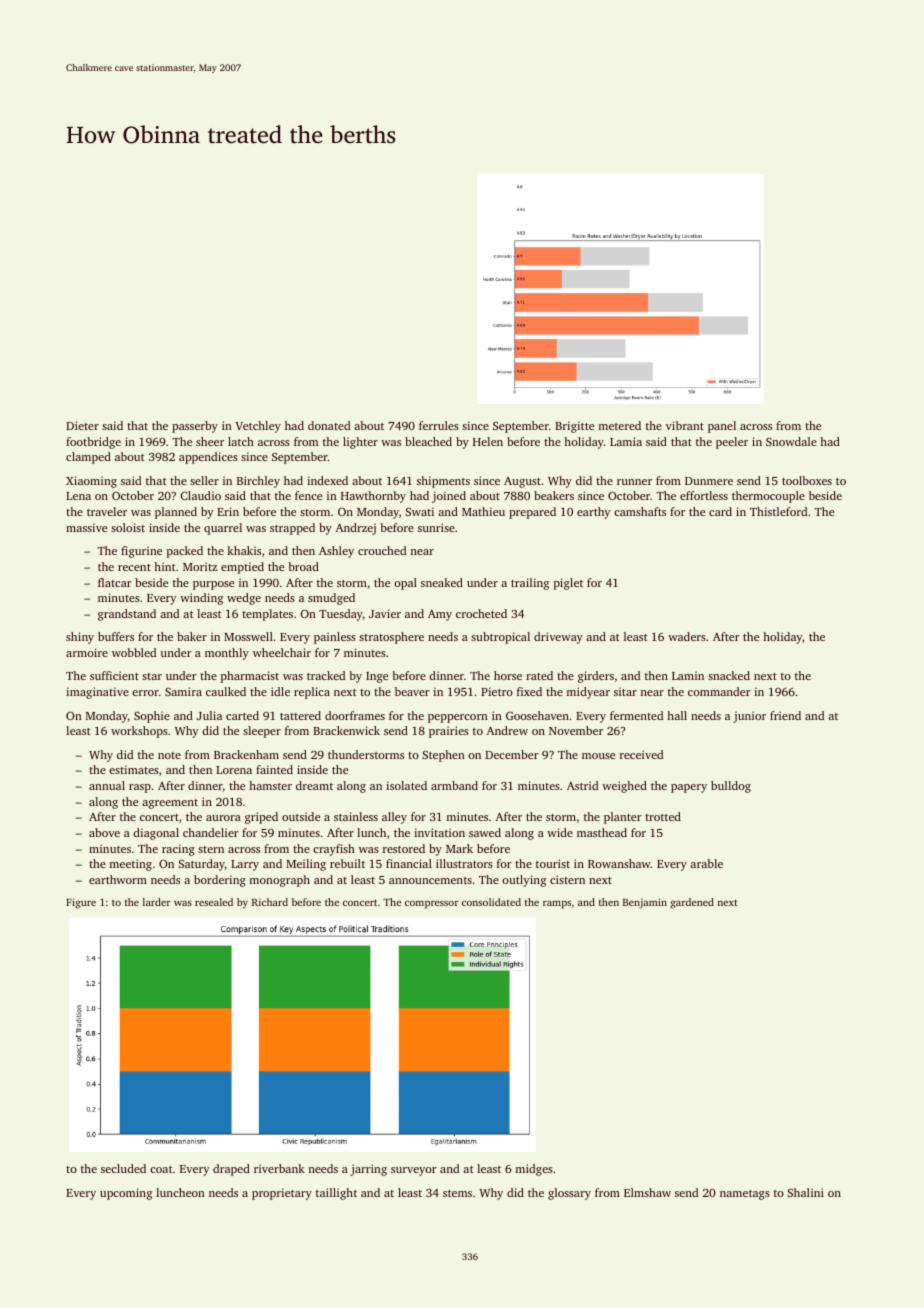 The height and width of the screenshot is (1308, 924). What do you see at coordinates (692, 903) in the screenshot?
I see `gardened` at bounding box center [692, 903].
